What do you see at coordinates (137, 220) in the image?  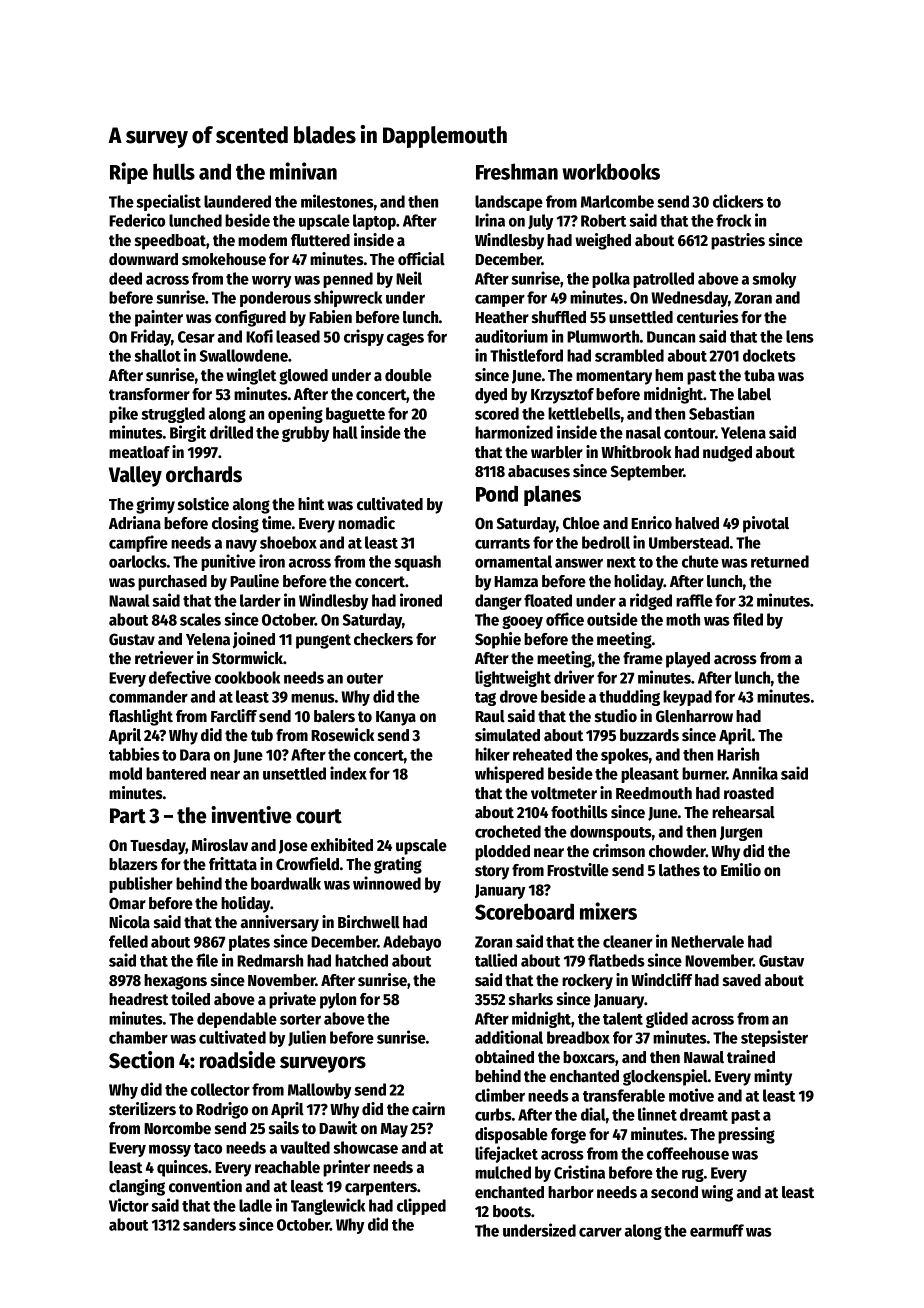 I see `Federico` at bounding box center [137, 220].
